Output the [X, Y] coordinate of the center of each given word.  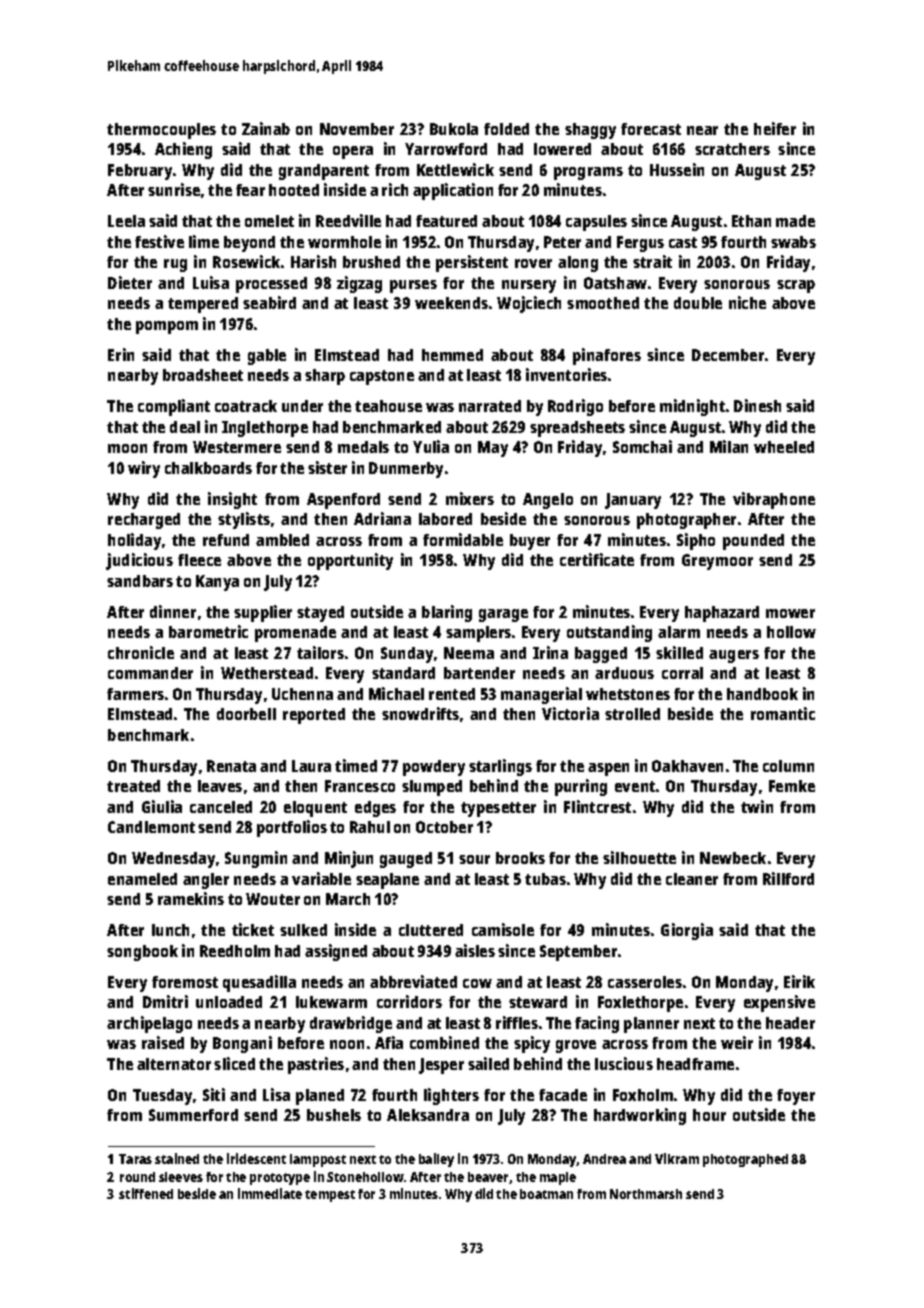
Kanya [217, 583]
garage [503, 615]
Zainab [266, 128]
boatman [546, 1194]
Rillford [788, 878]
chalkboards [208, 468]
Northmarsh [646, 1194]
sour [474, 859]
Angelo [548, 501]
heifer [775, 128]
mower [790, 613]
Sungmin [256, 859]
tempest [330, 1196]
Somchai [642, 446]
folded [506, 129]
